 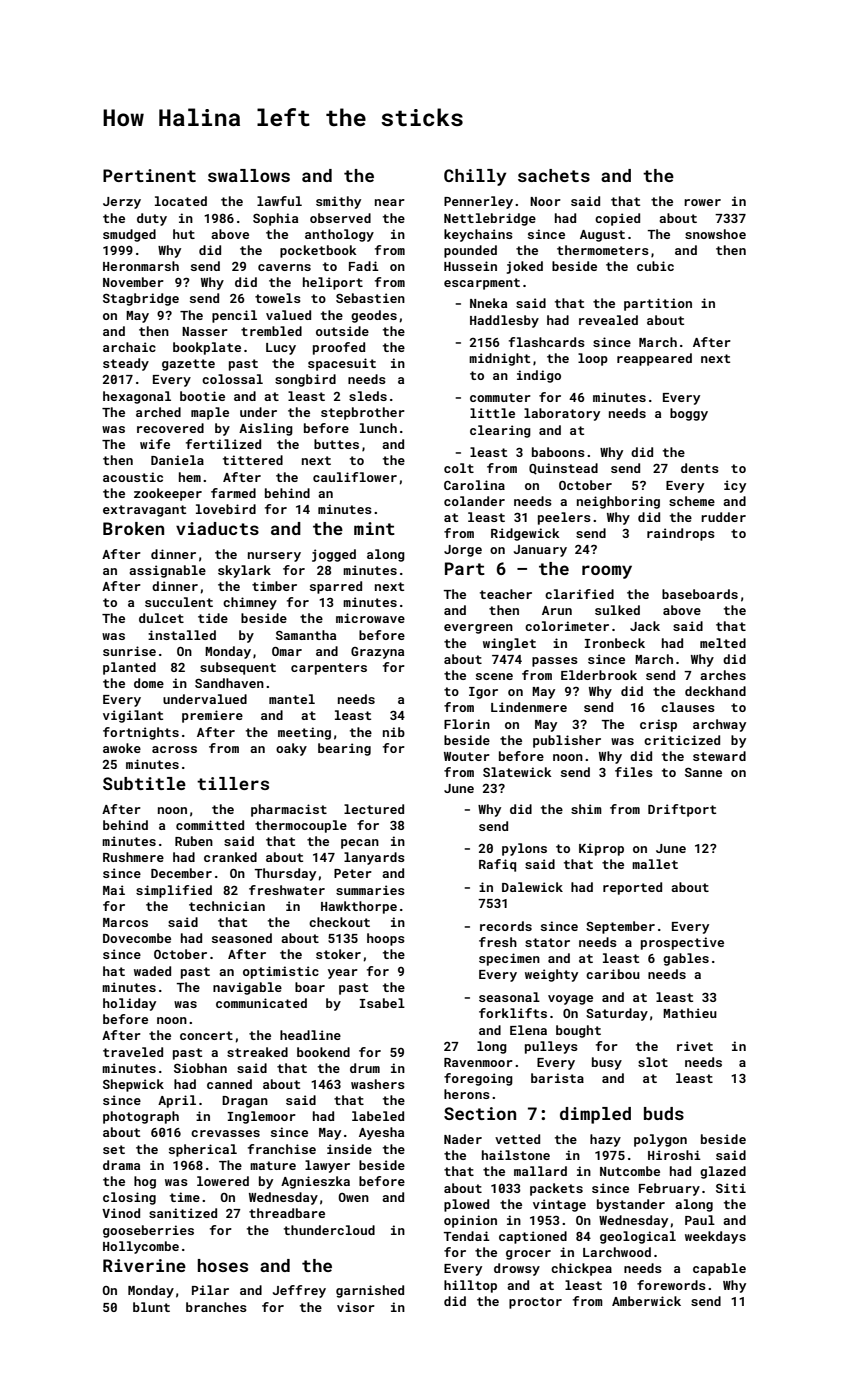 What do you see at coordinates (151, 1307) in the screenshot?
I see `blunt` at bounding box center [151, 1307].
